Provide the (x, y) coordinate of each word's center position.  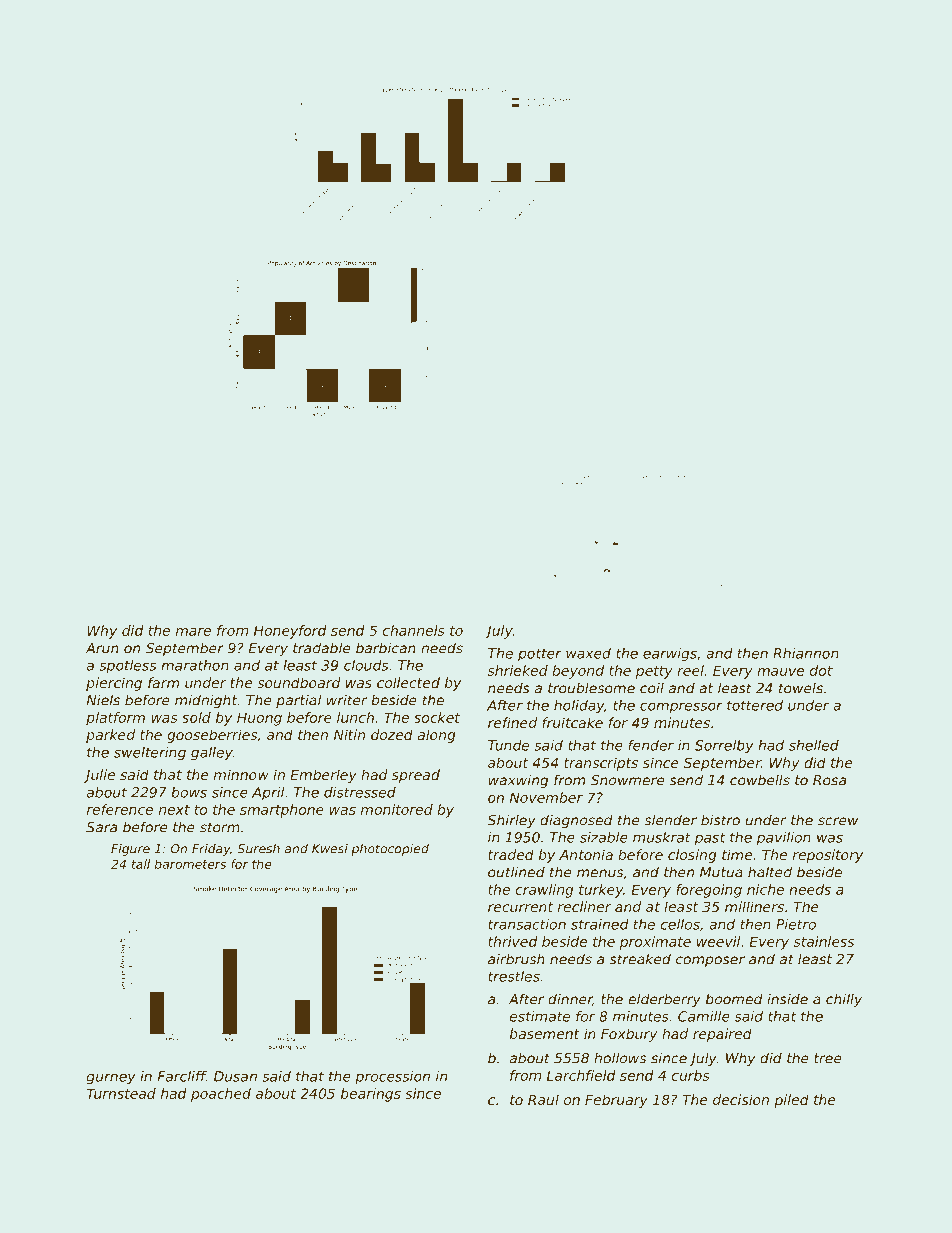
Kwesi (330, 849)
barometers (190, 864)
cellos (680, 924)
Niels (103, 700)
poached (221, 1095)
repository (828, 856)
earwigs (670, 654)
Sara (101, 827)
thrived (513, 941)
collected (408, 682)
